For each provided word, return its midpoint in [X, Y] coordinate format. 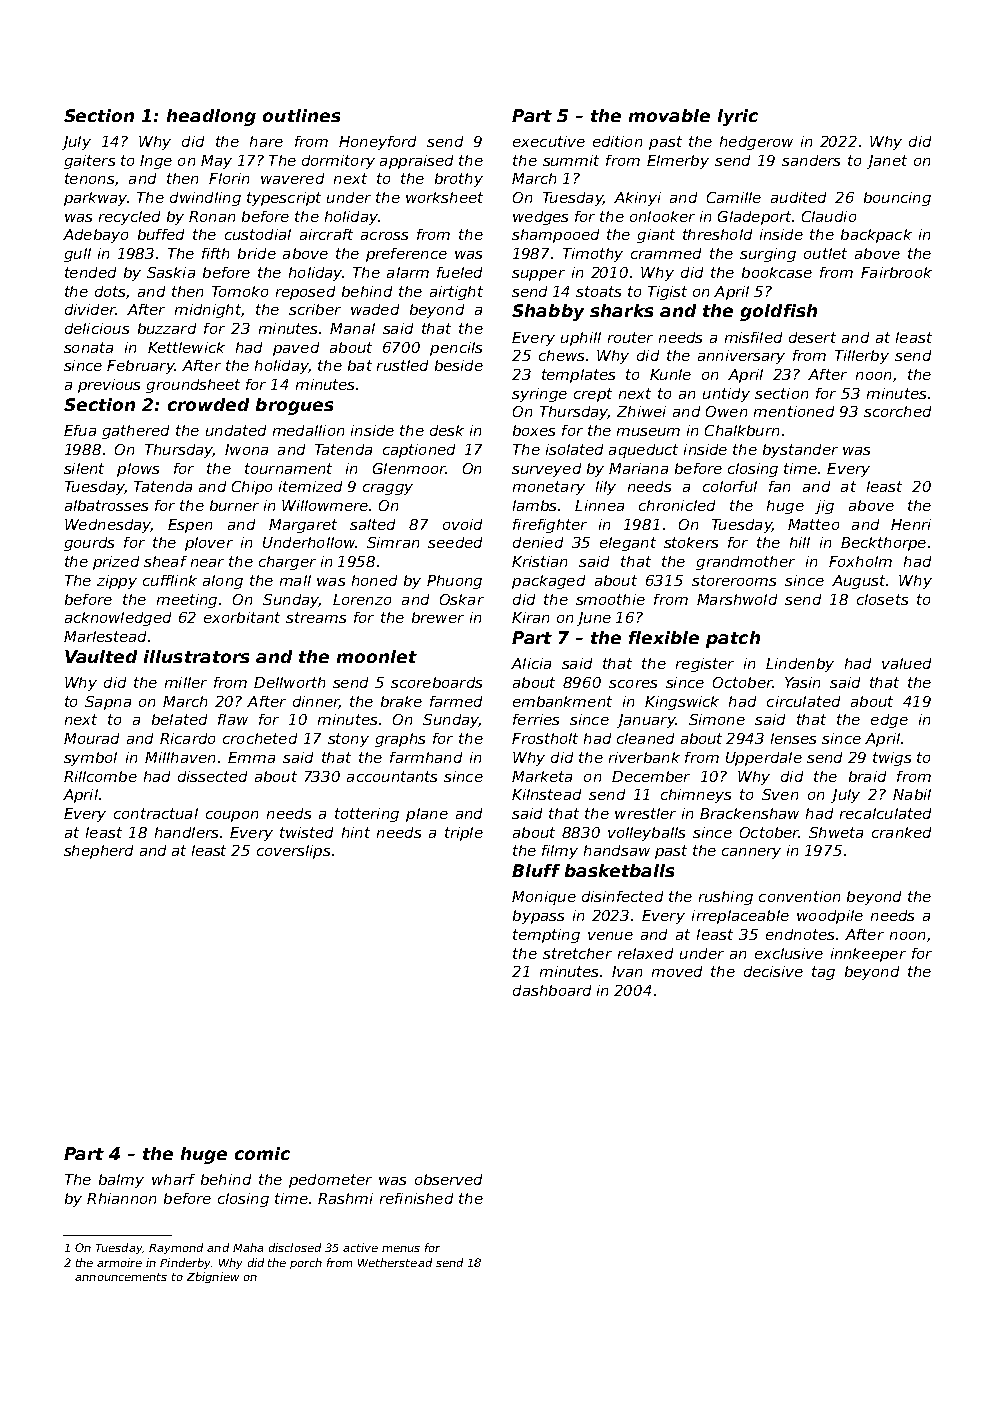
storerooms [734, 580]
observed [448, 1179]
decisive [773, 971]
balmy [121, 1181]
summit [571, 160]
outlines [301, 115]
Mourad [91, 738]
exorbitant [242, 617]
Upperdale [764, 759]
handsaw [617, 850]
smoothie [610, 599]
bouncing [897, 199]
